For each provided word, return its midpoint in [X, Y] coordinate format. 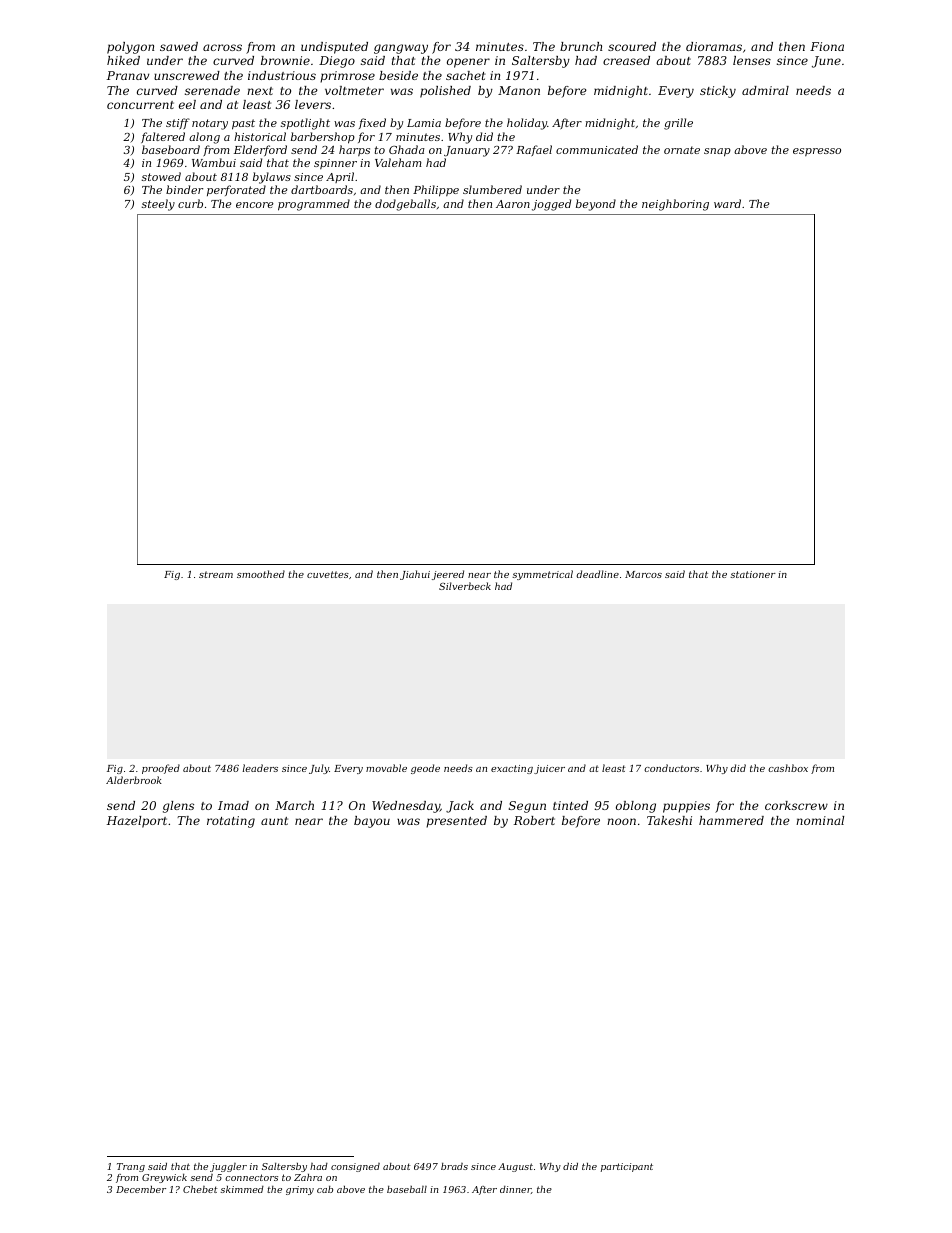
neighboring [675, 205]
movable [386, 768]
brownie [285, 60]
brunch [581, 46]
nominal [820, 820]
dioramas [714, 46]
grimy [300, 1190]
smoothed [261, 574]
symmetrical [542, 575]
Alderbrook [134, 780]
